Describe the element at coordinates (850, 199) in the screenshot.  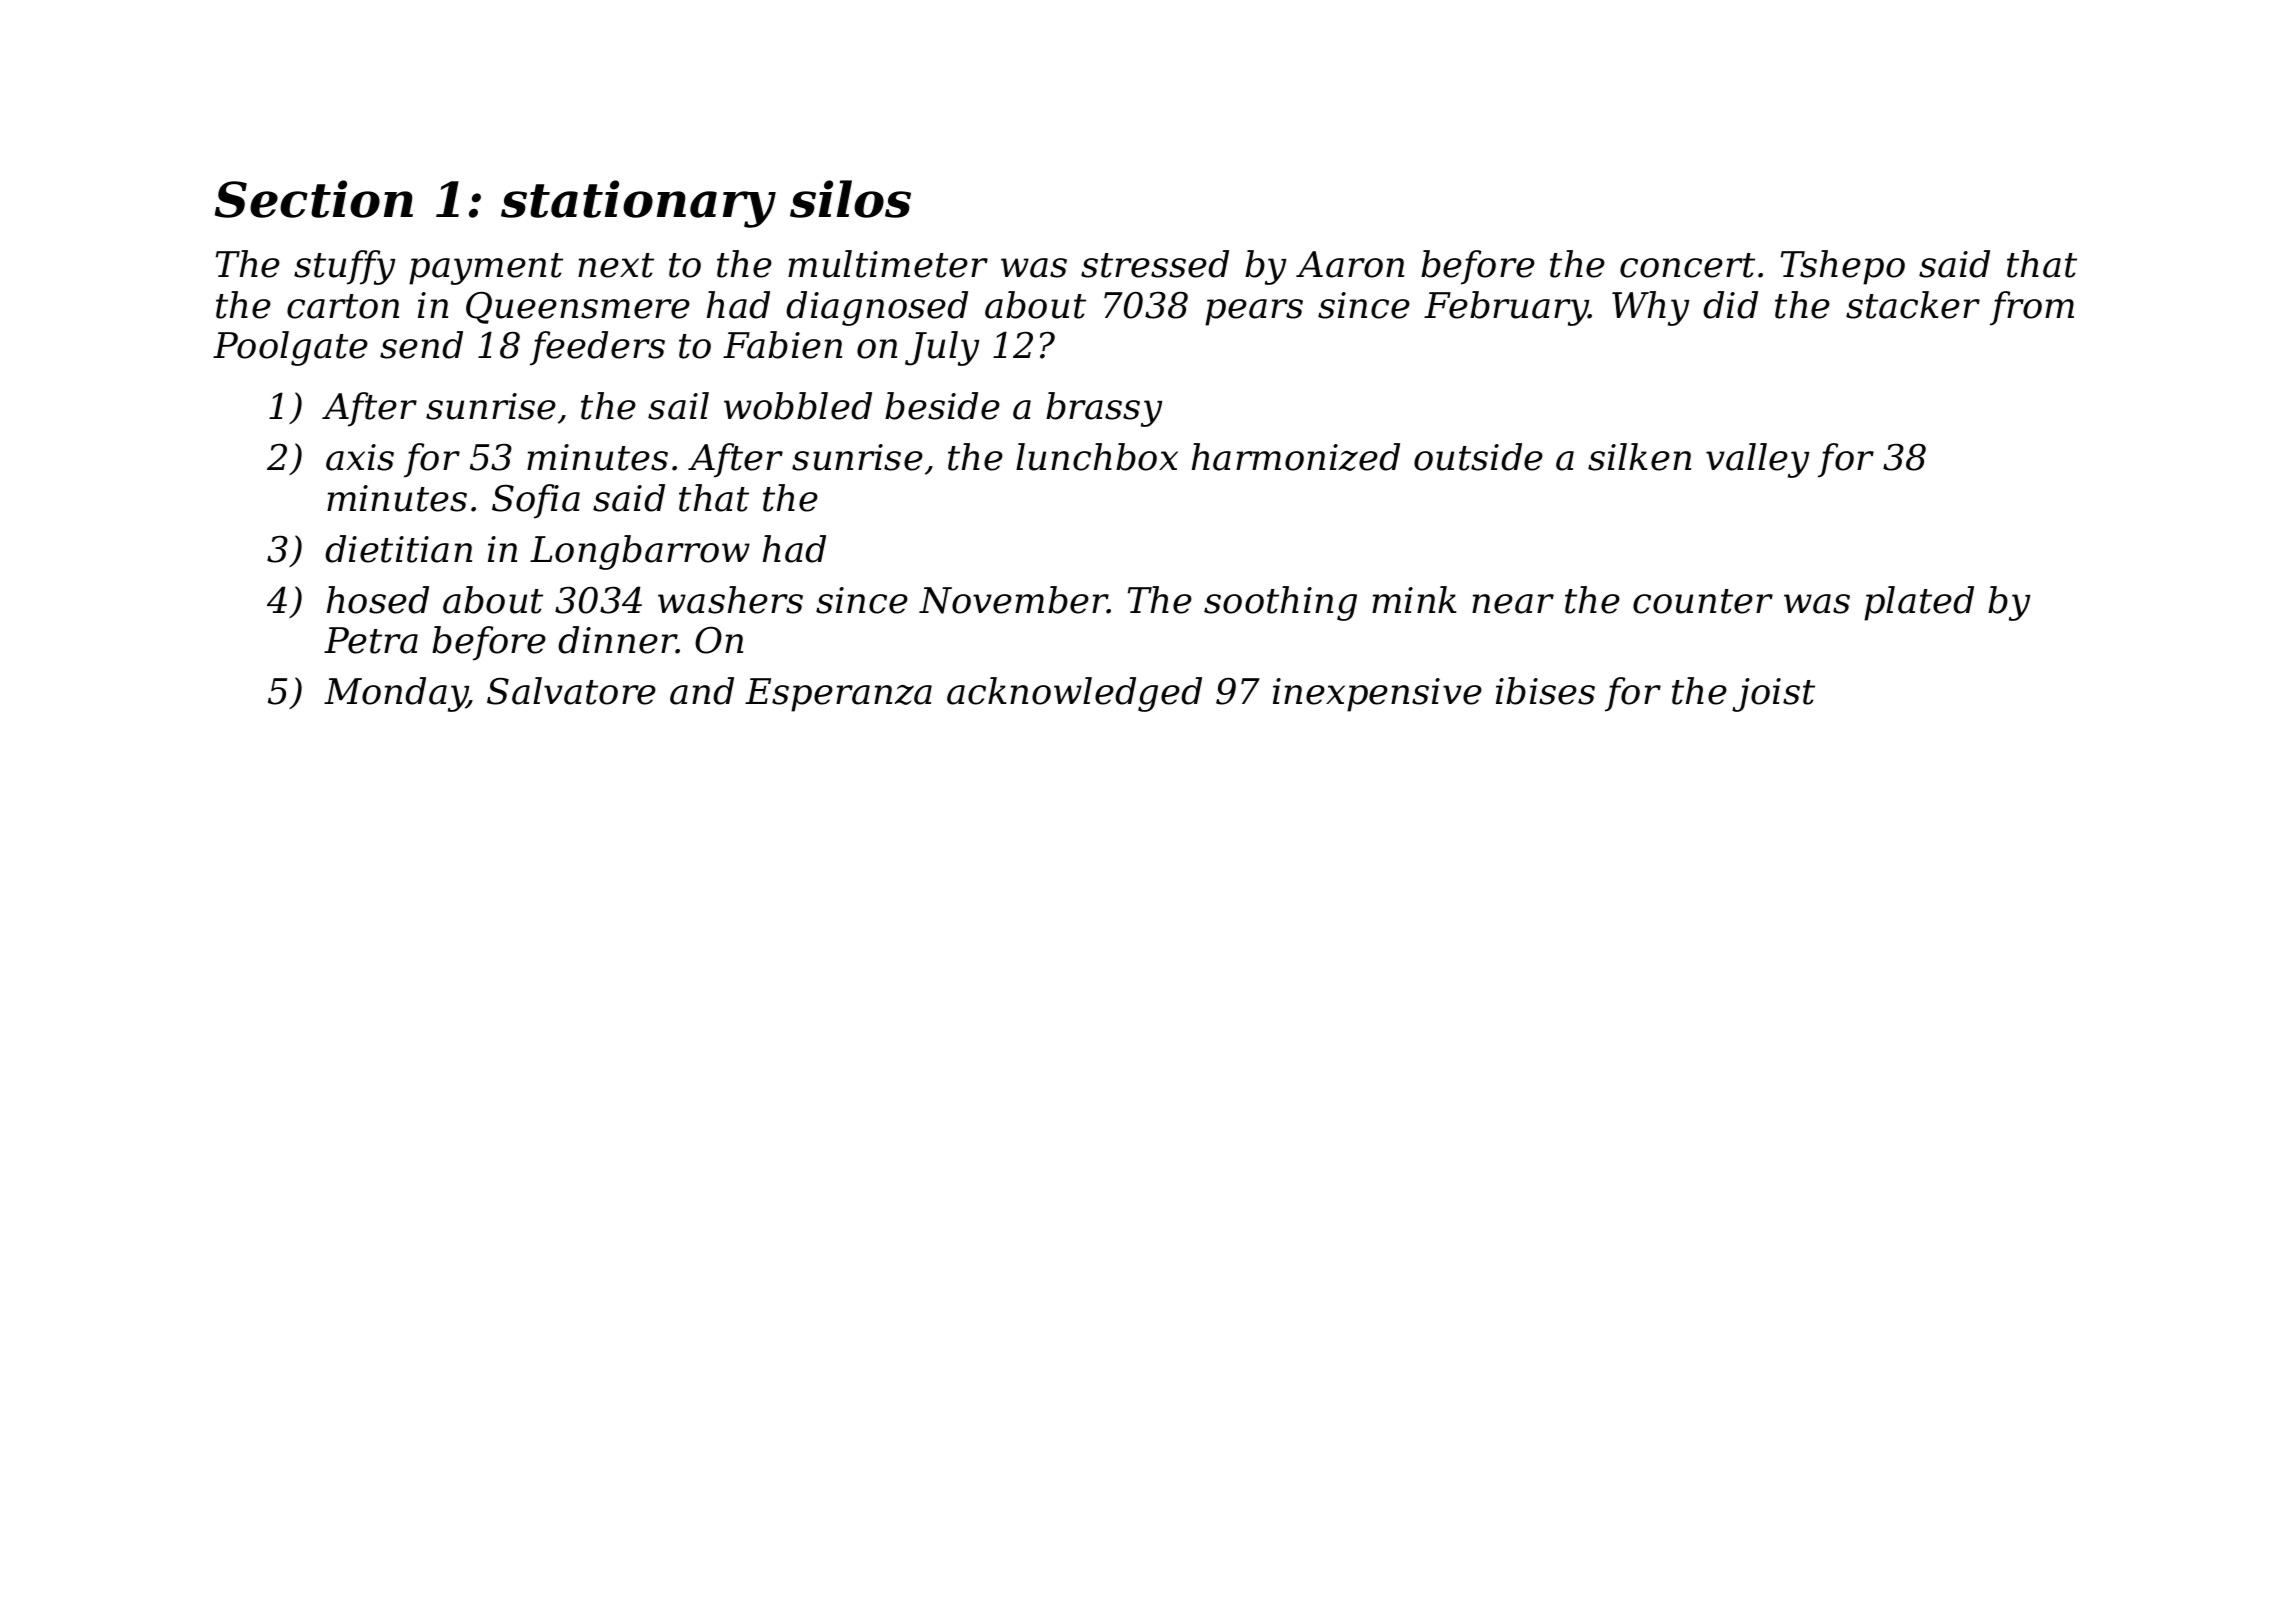
I see `silos` at that location.
